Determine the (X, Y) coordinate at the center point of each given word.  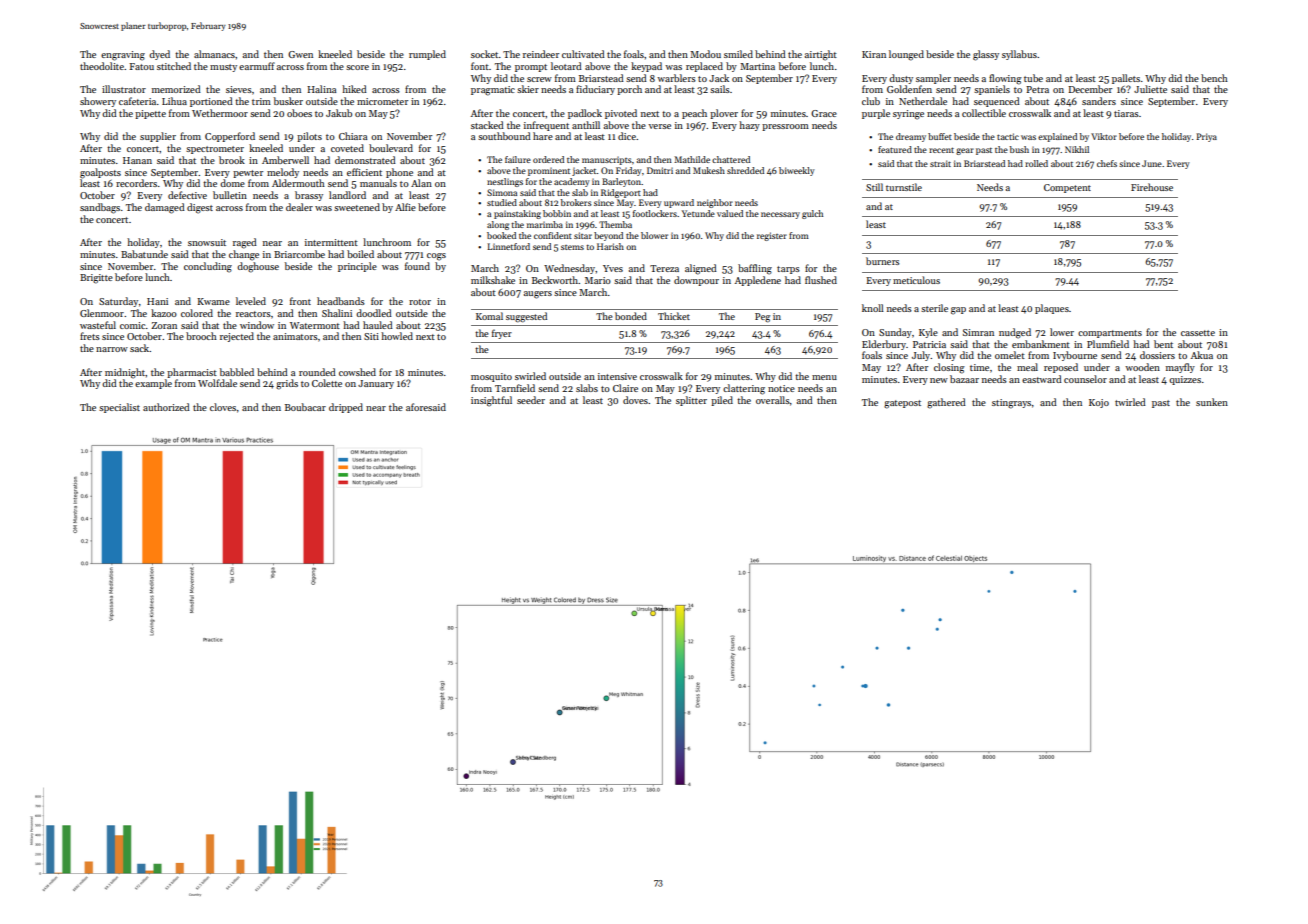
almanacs (214, 54)
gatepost (902, 404)
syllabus (1019, 55)
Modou (705, 54)
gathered (946, 403)
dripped (346, 408)
